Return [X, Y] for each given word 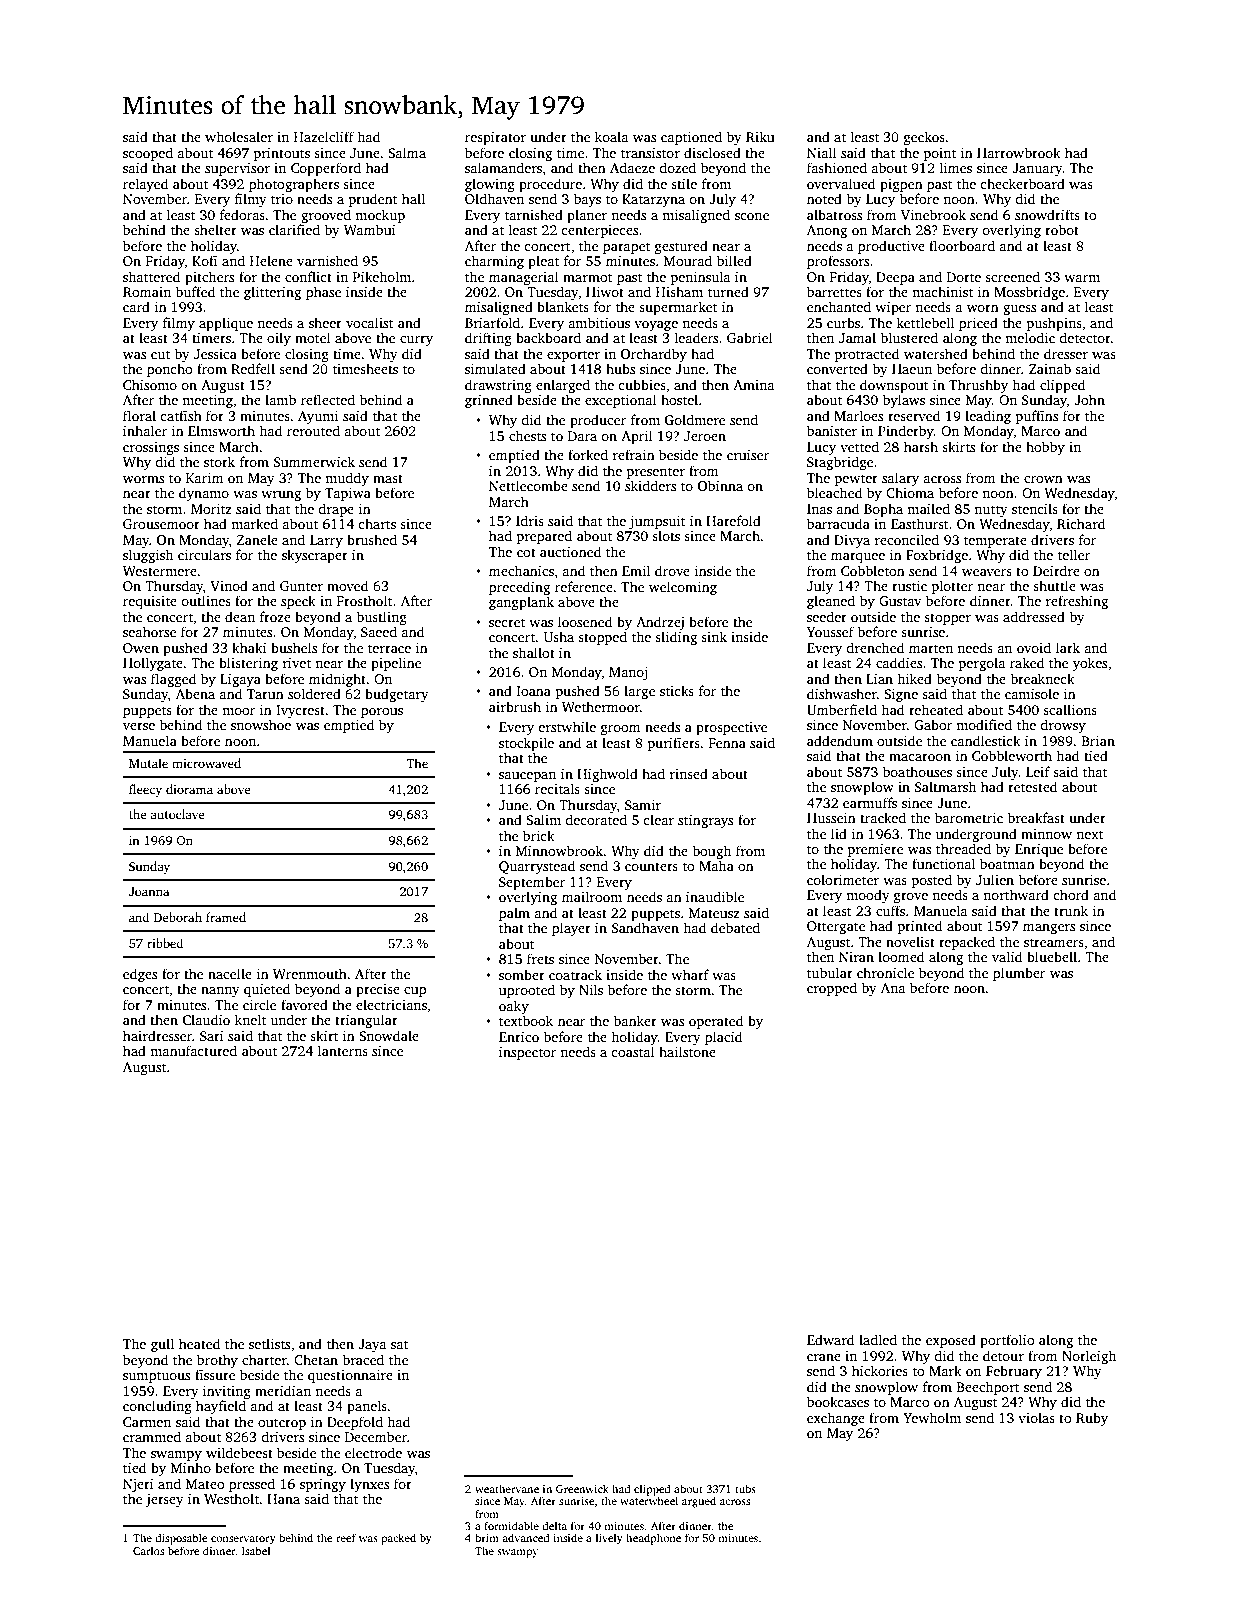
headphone [653, 1539]
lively [609, 1539]
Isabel [256, 1550]
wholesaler [239, 136]
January [1037, 169]
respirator [495, 138]
